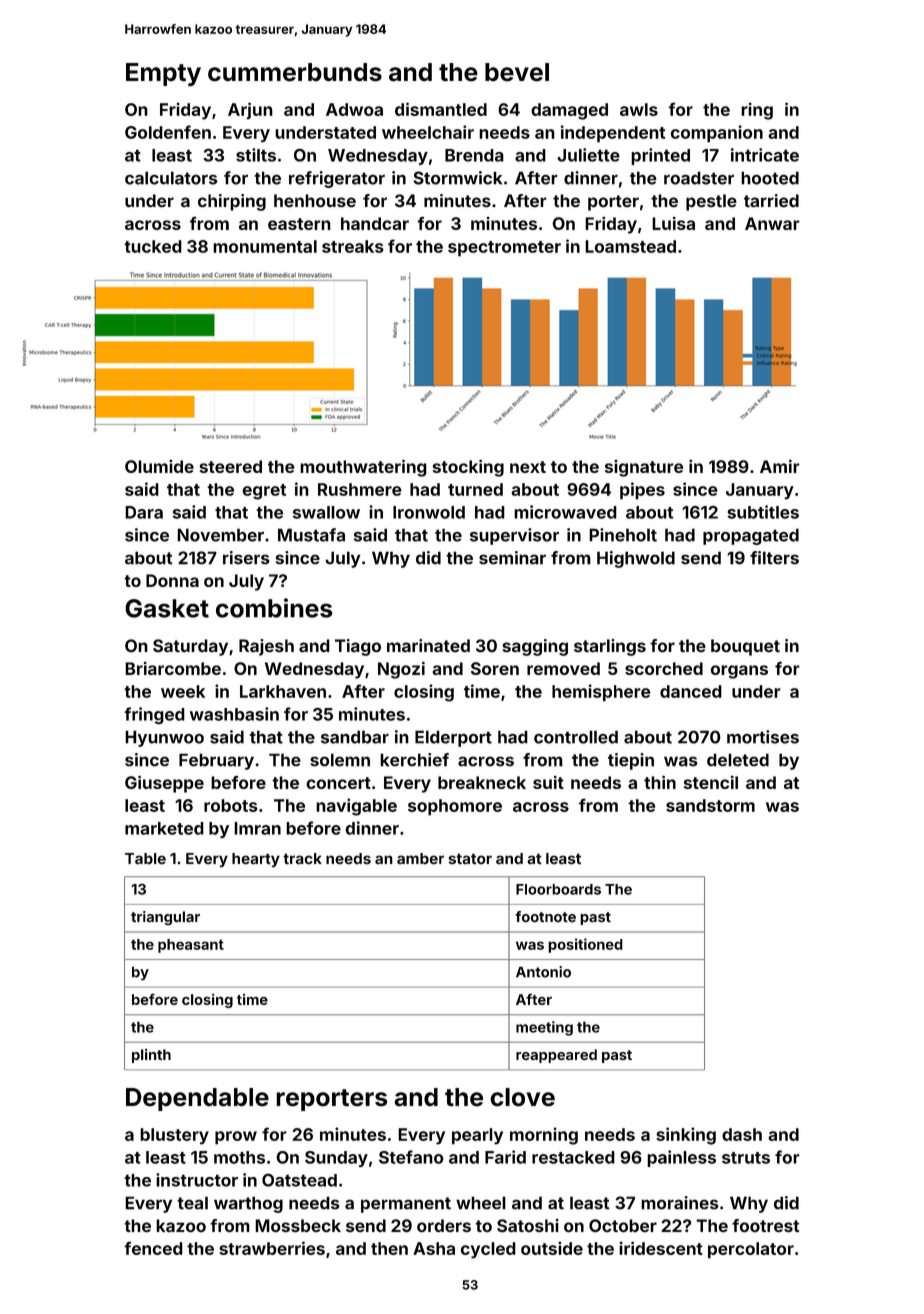  Describe the element at coordinates (470, 859) in the image. I see `stator` at that location.
